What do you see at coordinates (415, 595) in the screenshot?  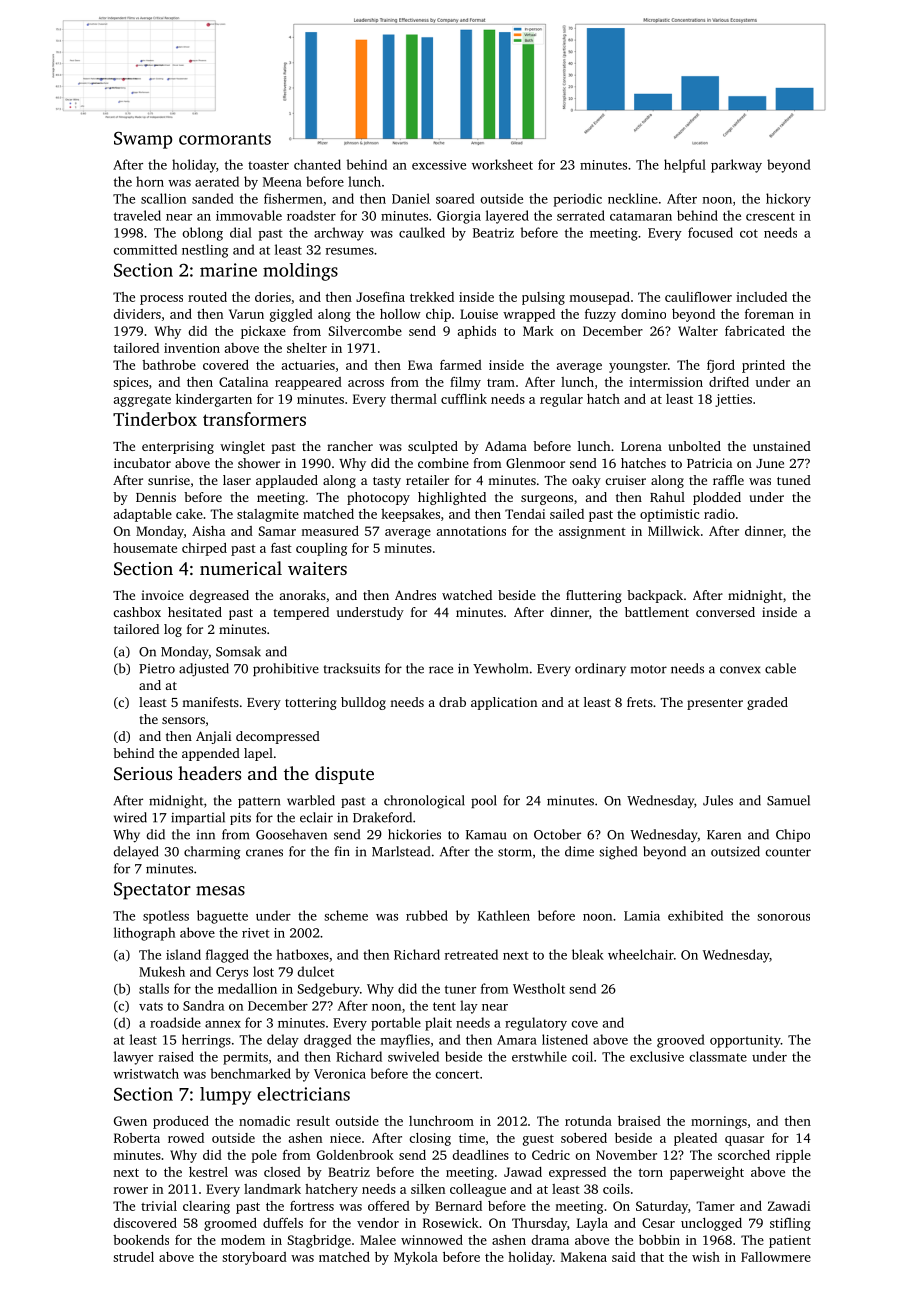 I see `Andres` at bounding box center [415, 595].
